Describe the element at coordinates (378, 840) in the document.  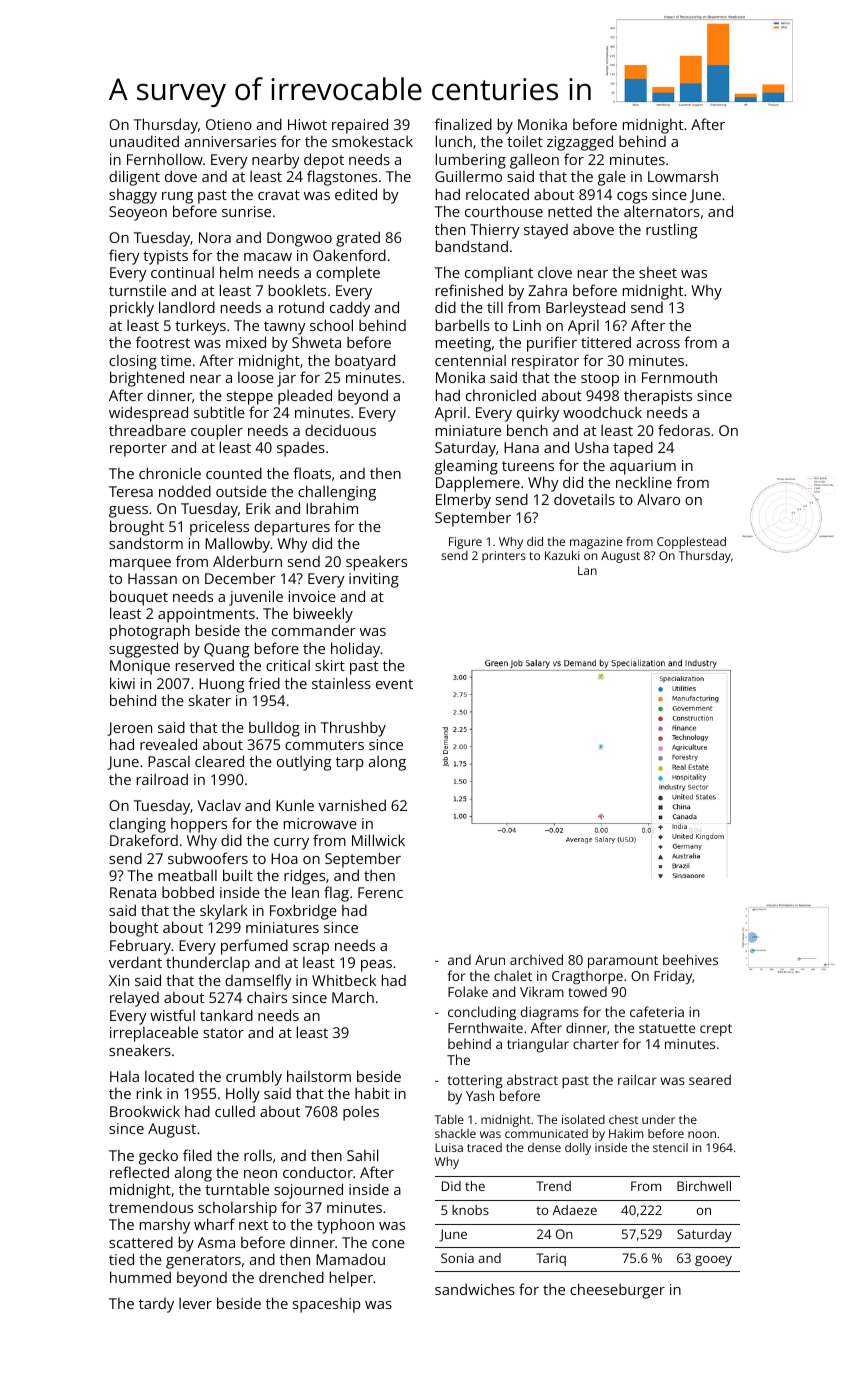
I see `Millwick` at that location.
